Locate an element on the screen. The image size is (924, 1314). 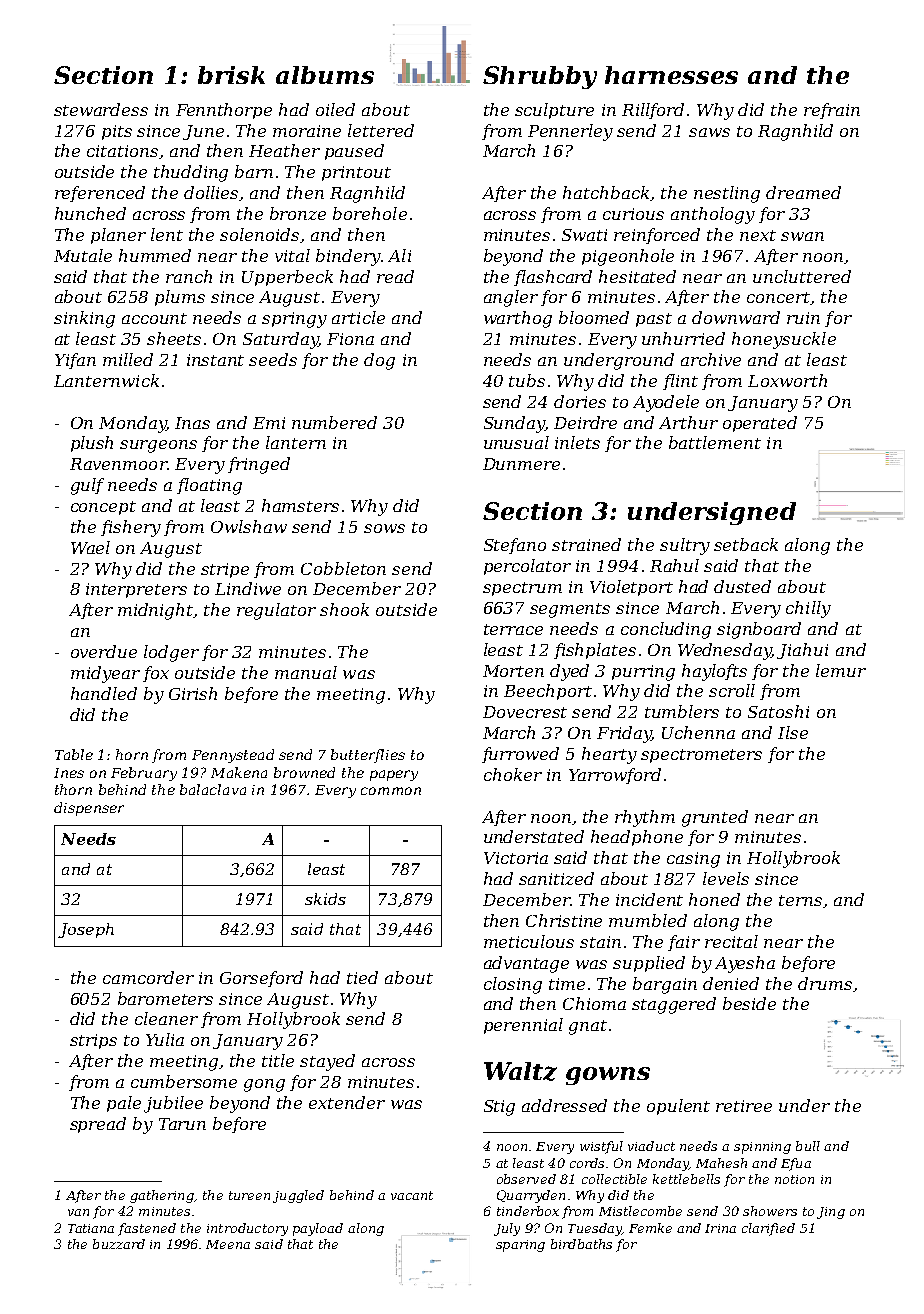
Dunmere is located at coordinates (521, 464).
